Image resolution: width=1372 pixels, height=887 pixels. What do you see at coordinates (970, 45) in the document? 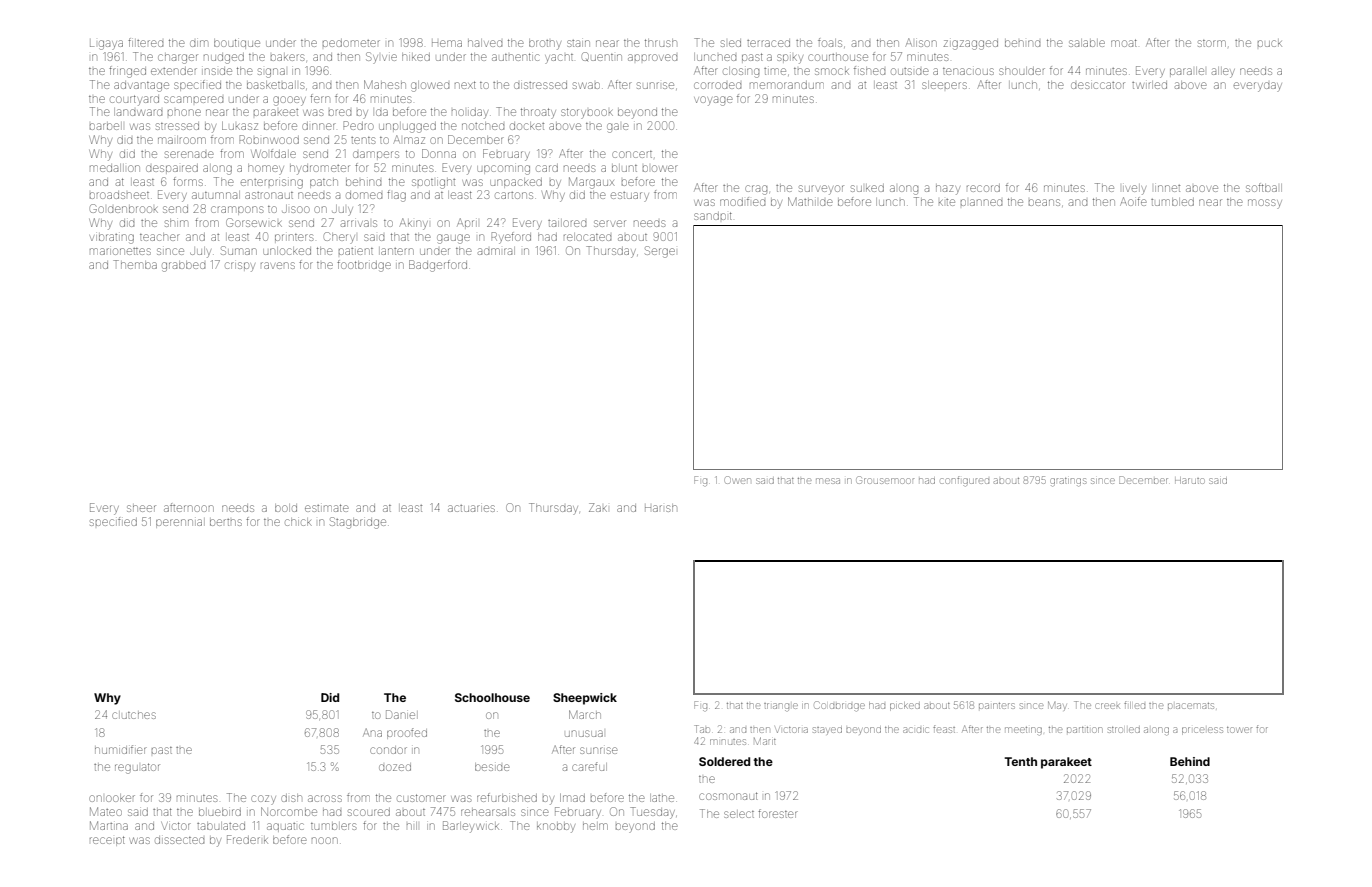
I see `zigzagged` at bounding box center [970, 45].
